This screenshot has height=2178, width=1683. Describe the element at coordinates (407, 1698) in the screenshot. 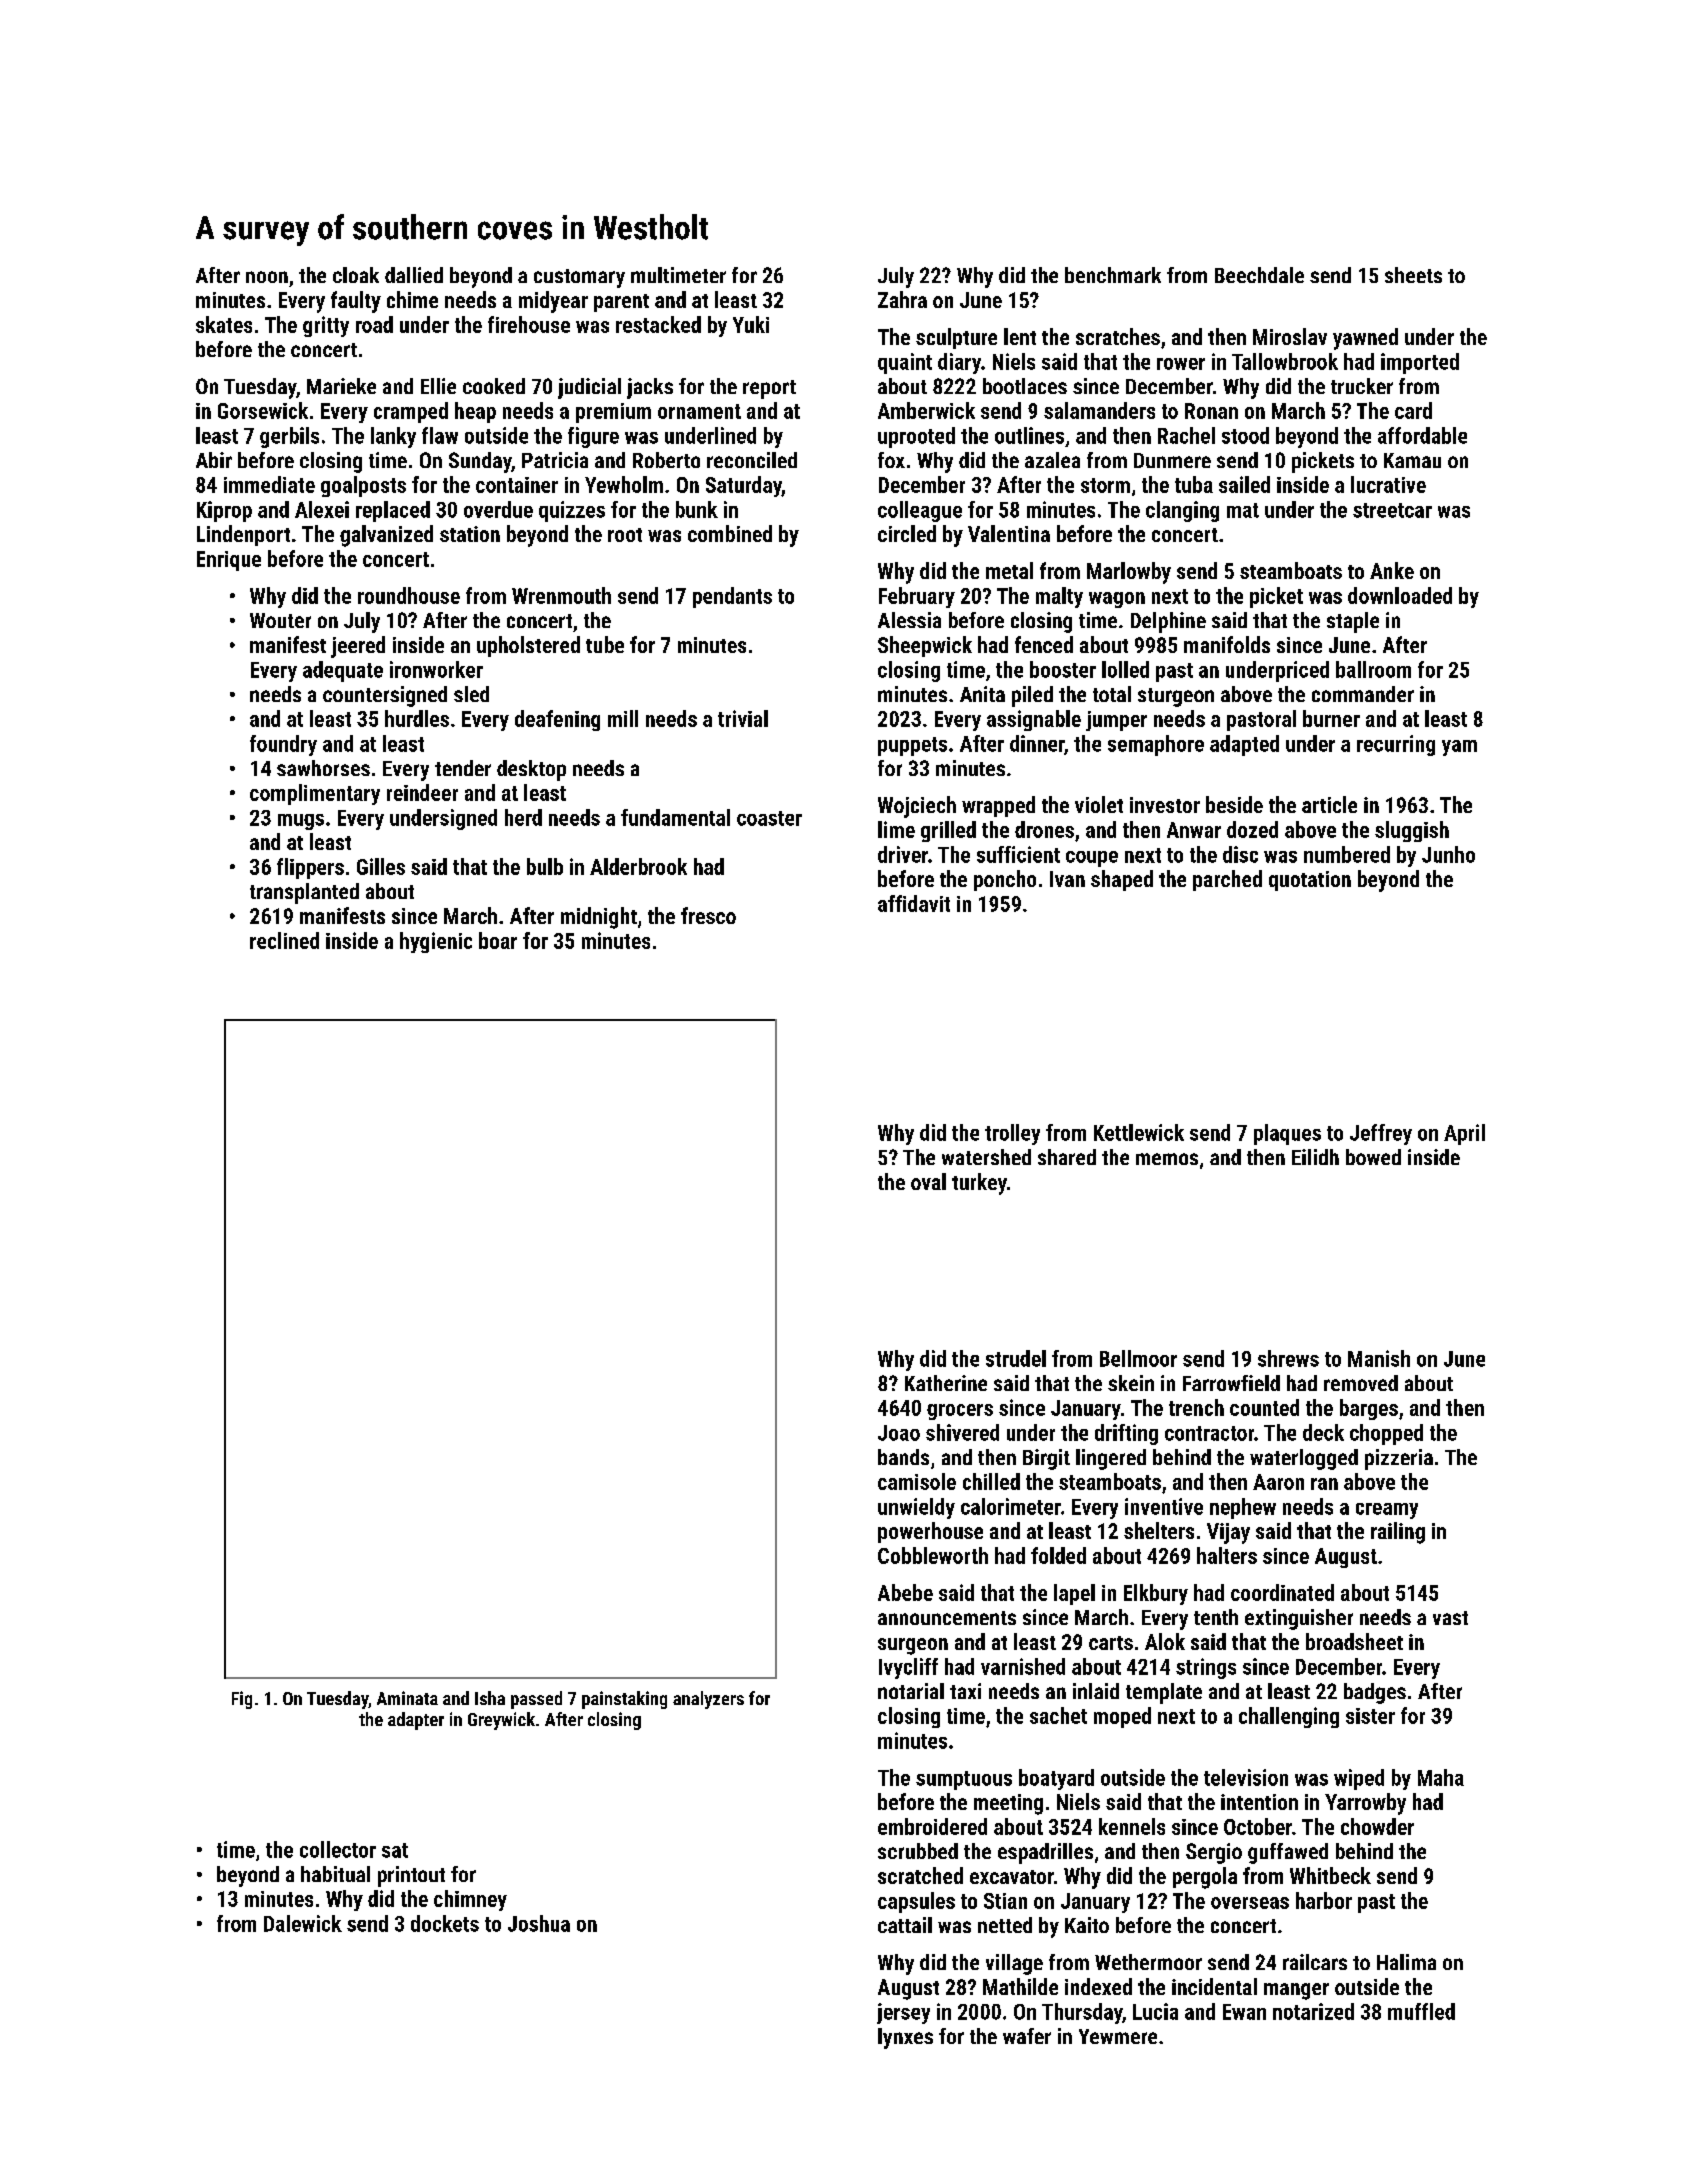

I see `Aminata` at that location.
